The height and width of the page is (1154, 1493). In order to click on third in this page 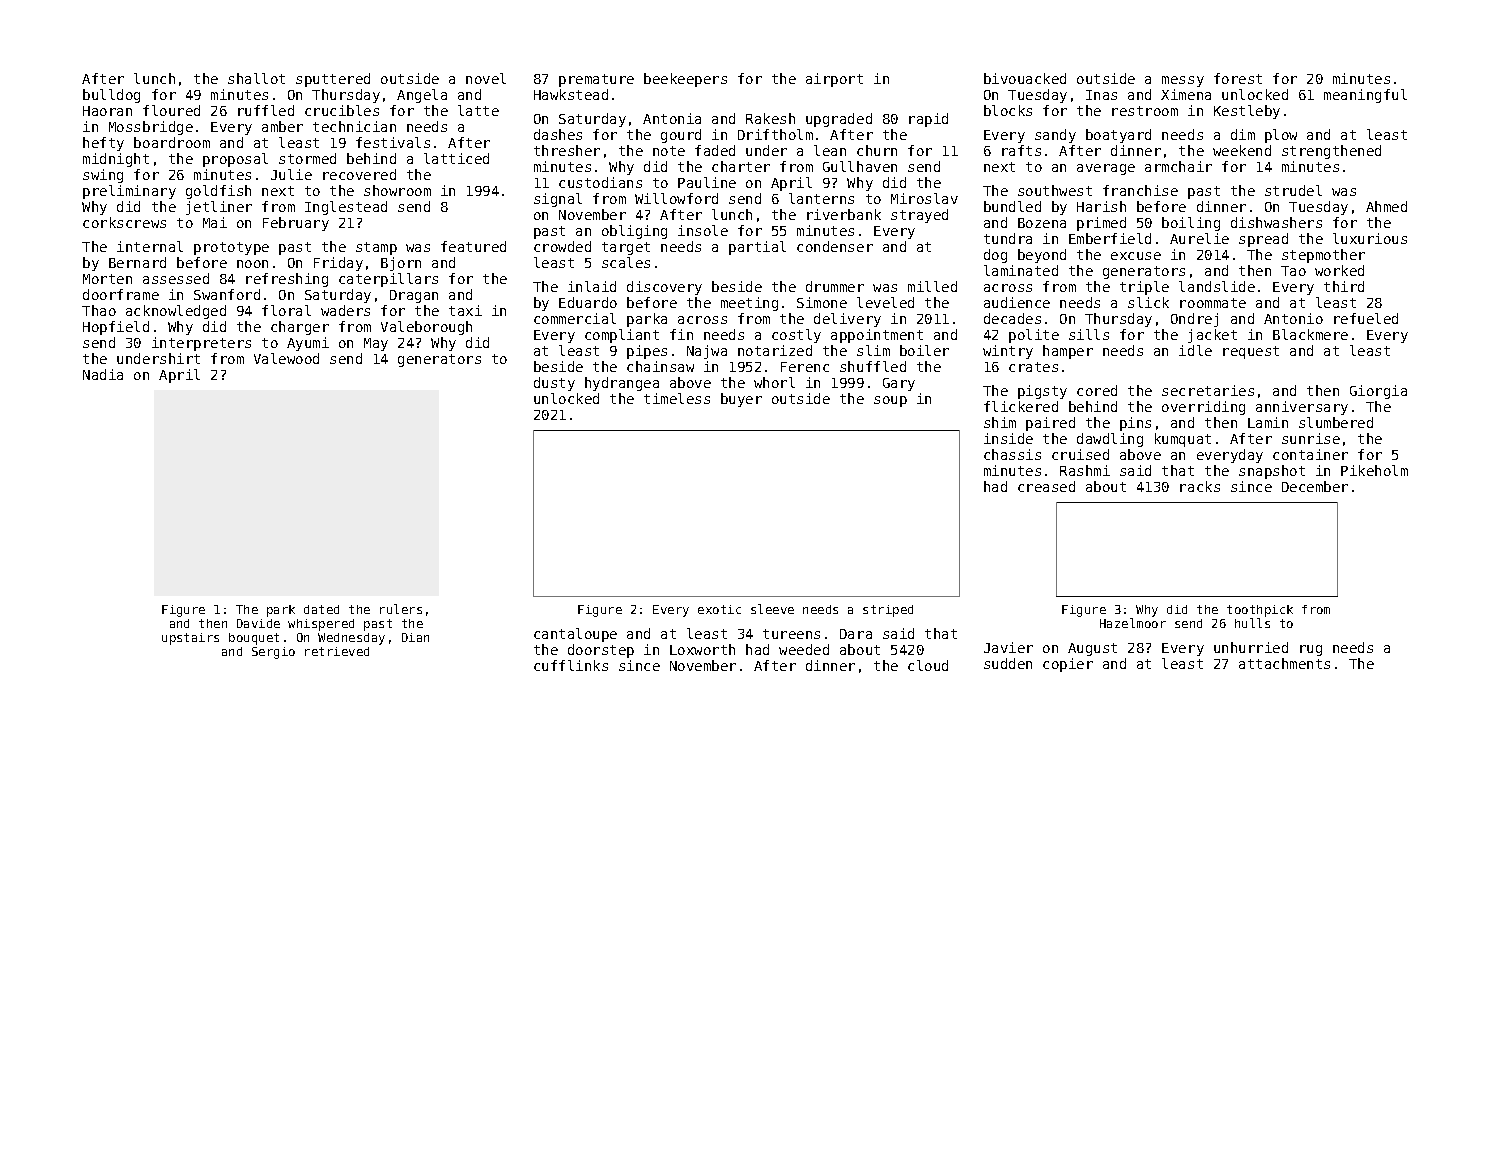, I will do `click(1344, 286)`.
